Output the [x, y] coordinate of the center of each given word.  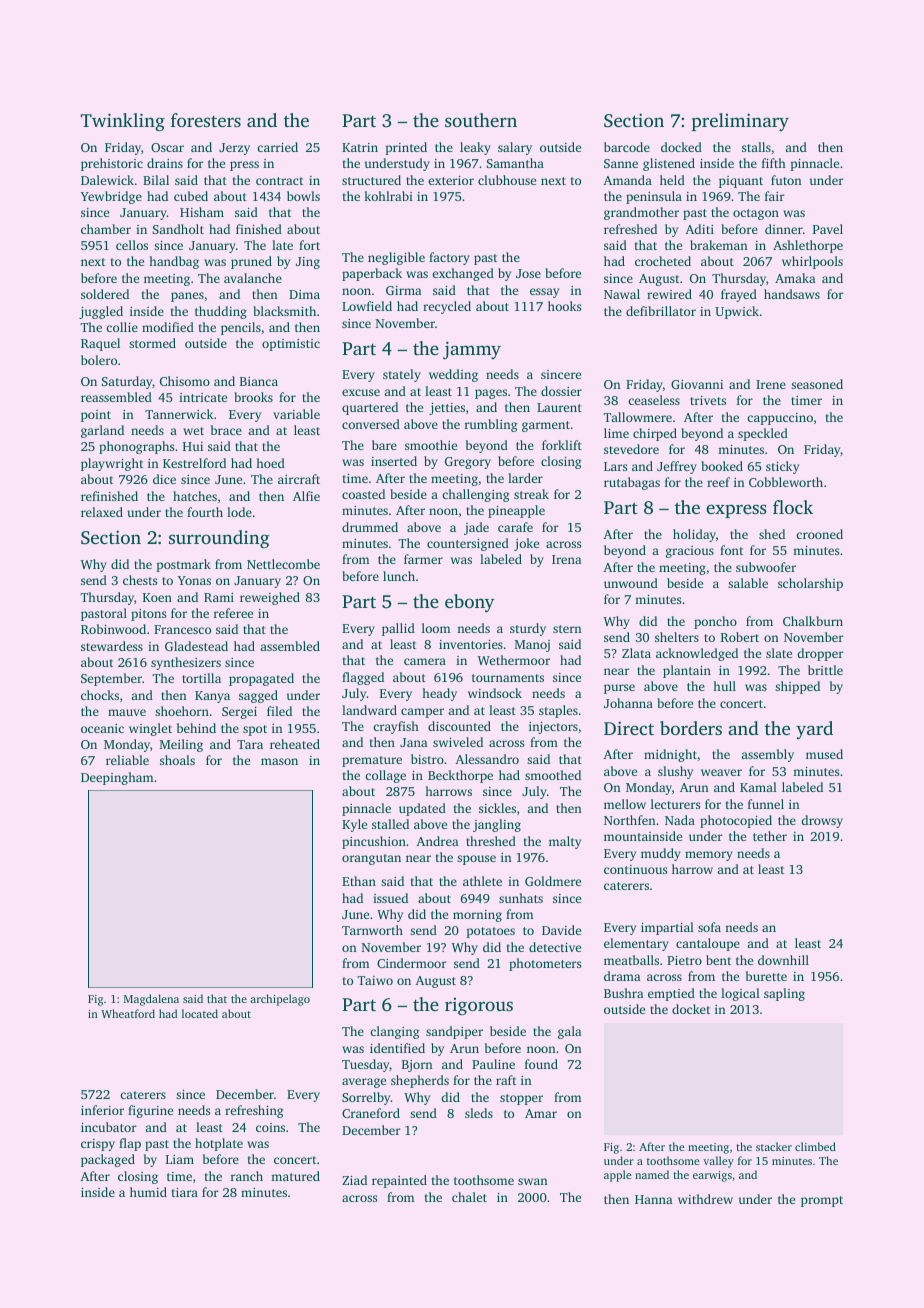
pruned [251, 262]
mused [824, 754]
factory [449, 258]
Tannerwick [179, 414]
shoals [177, 760]
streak [531, 494]
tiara [185, 1192]
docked [681, 147]
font [731, 550]
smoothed [553, 775]
